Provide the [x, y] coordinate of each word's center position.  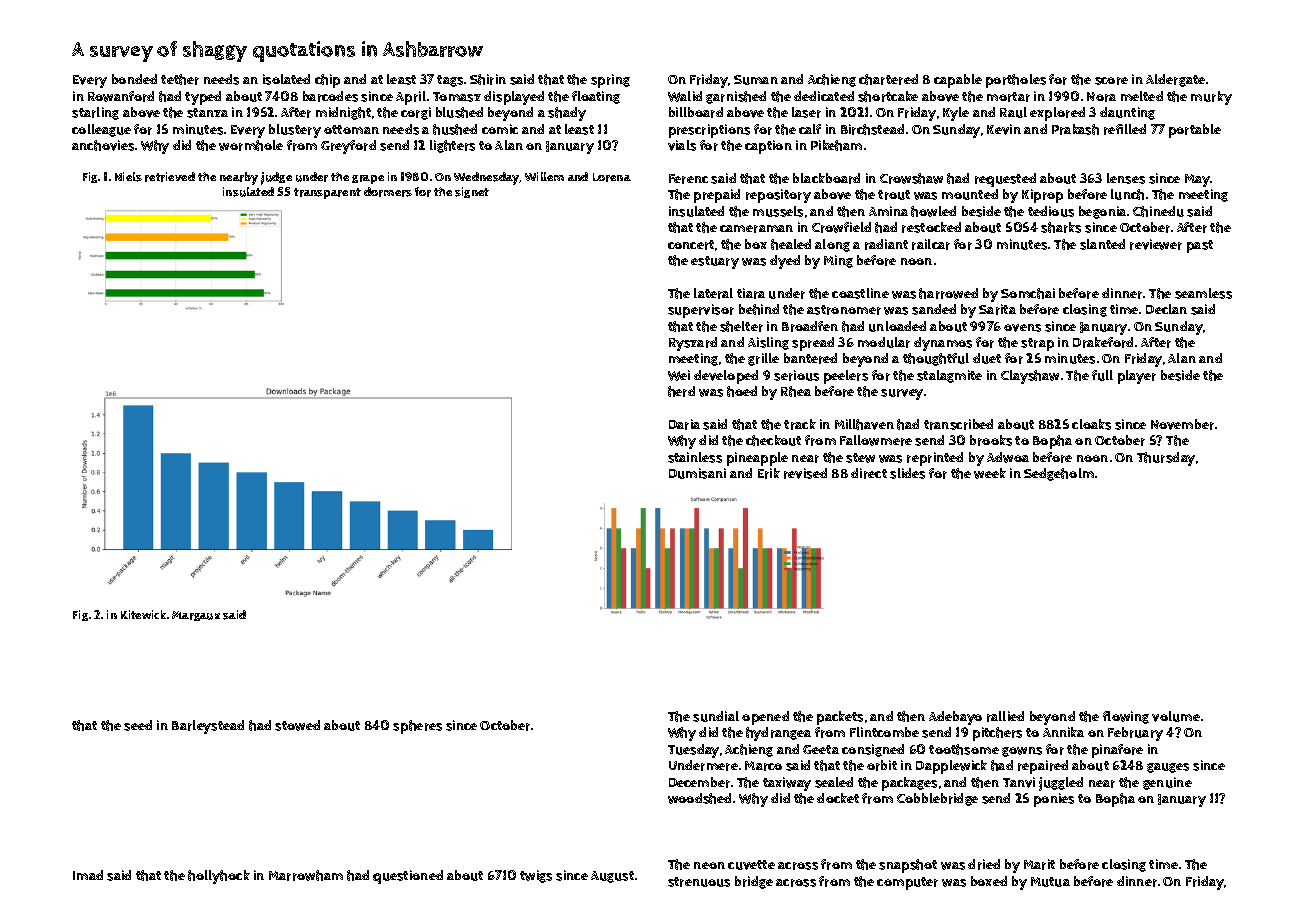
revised [805, 473]
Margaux [196, 616]
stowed [297, 725]
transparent [327, 193]
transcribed [958, 424]
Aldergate [1175, 80]
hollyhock [219, 877]
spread [813, 344]
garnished [736, 97]
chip [327, 81]
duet [987, 358]
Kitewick [143, 614]
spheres [417, 727]
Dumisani [697, 473]
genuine [1167, 783]
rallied [1005, 716]
